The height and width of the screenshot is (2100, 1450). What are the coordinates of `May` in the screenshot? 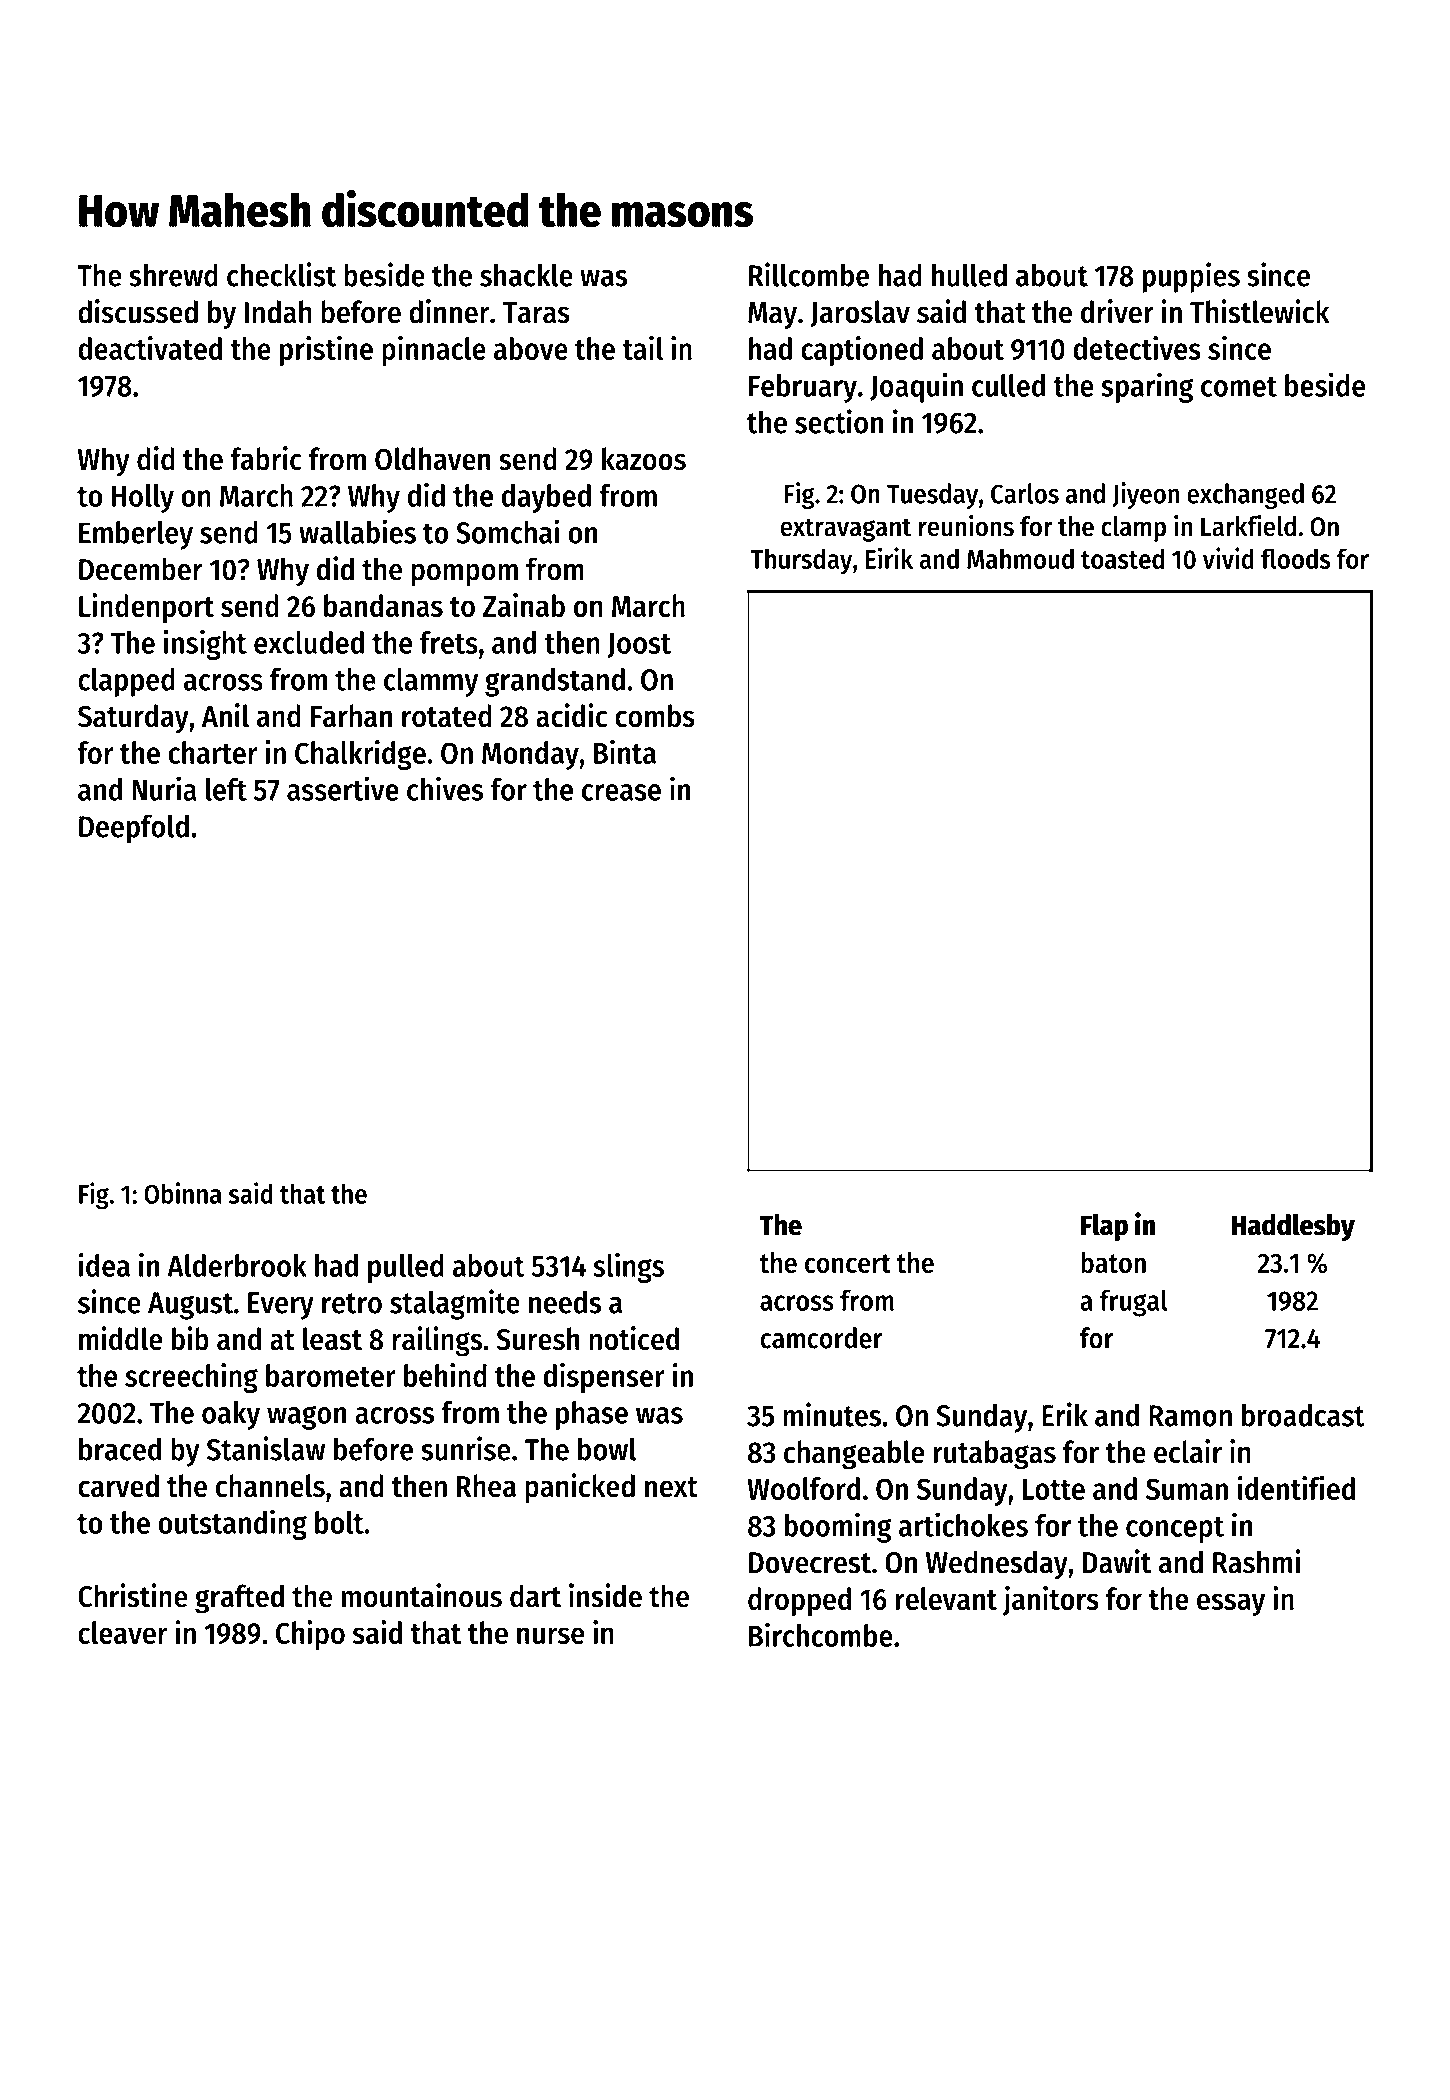 It's located at (772, 316).
